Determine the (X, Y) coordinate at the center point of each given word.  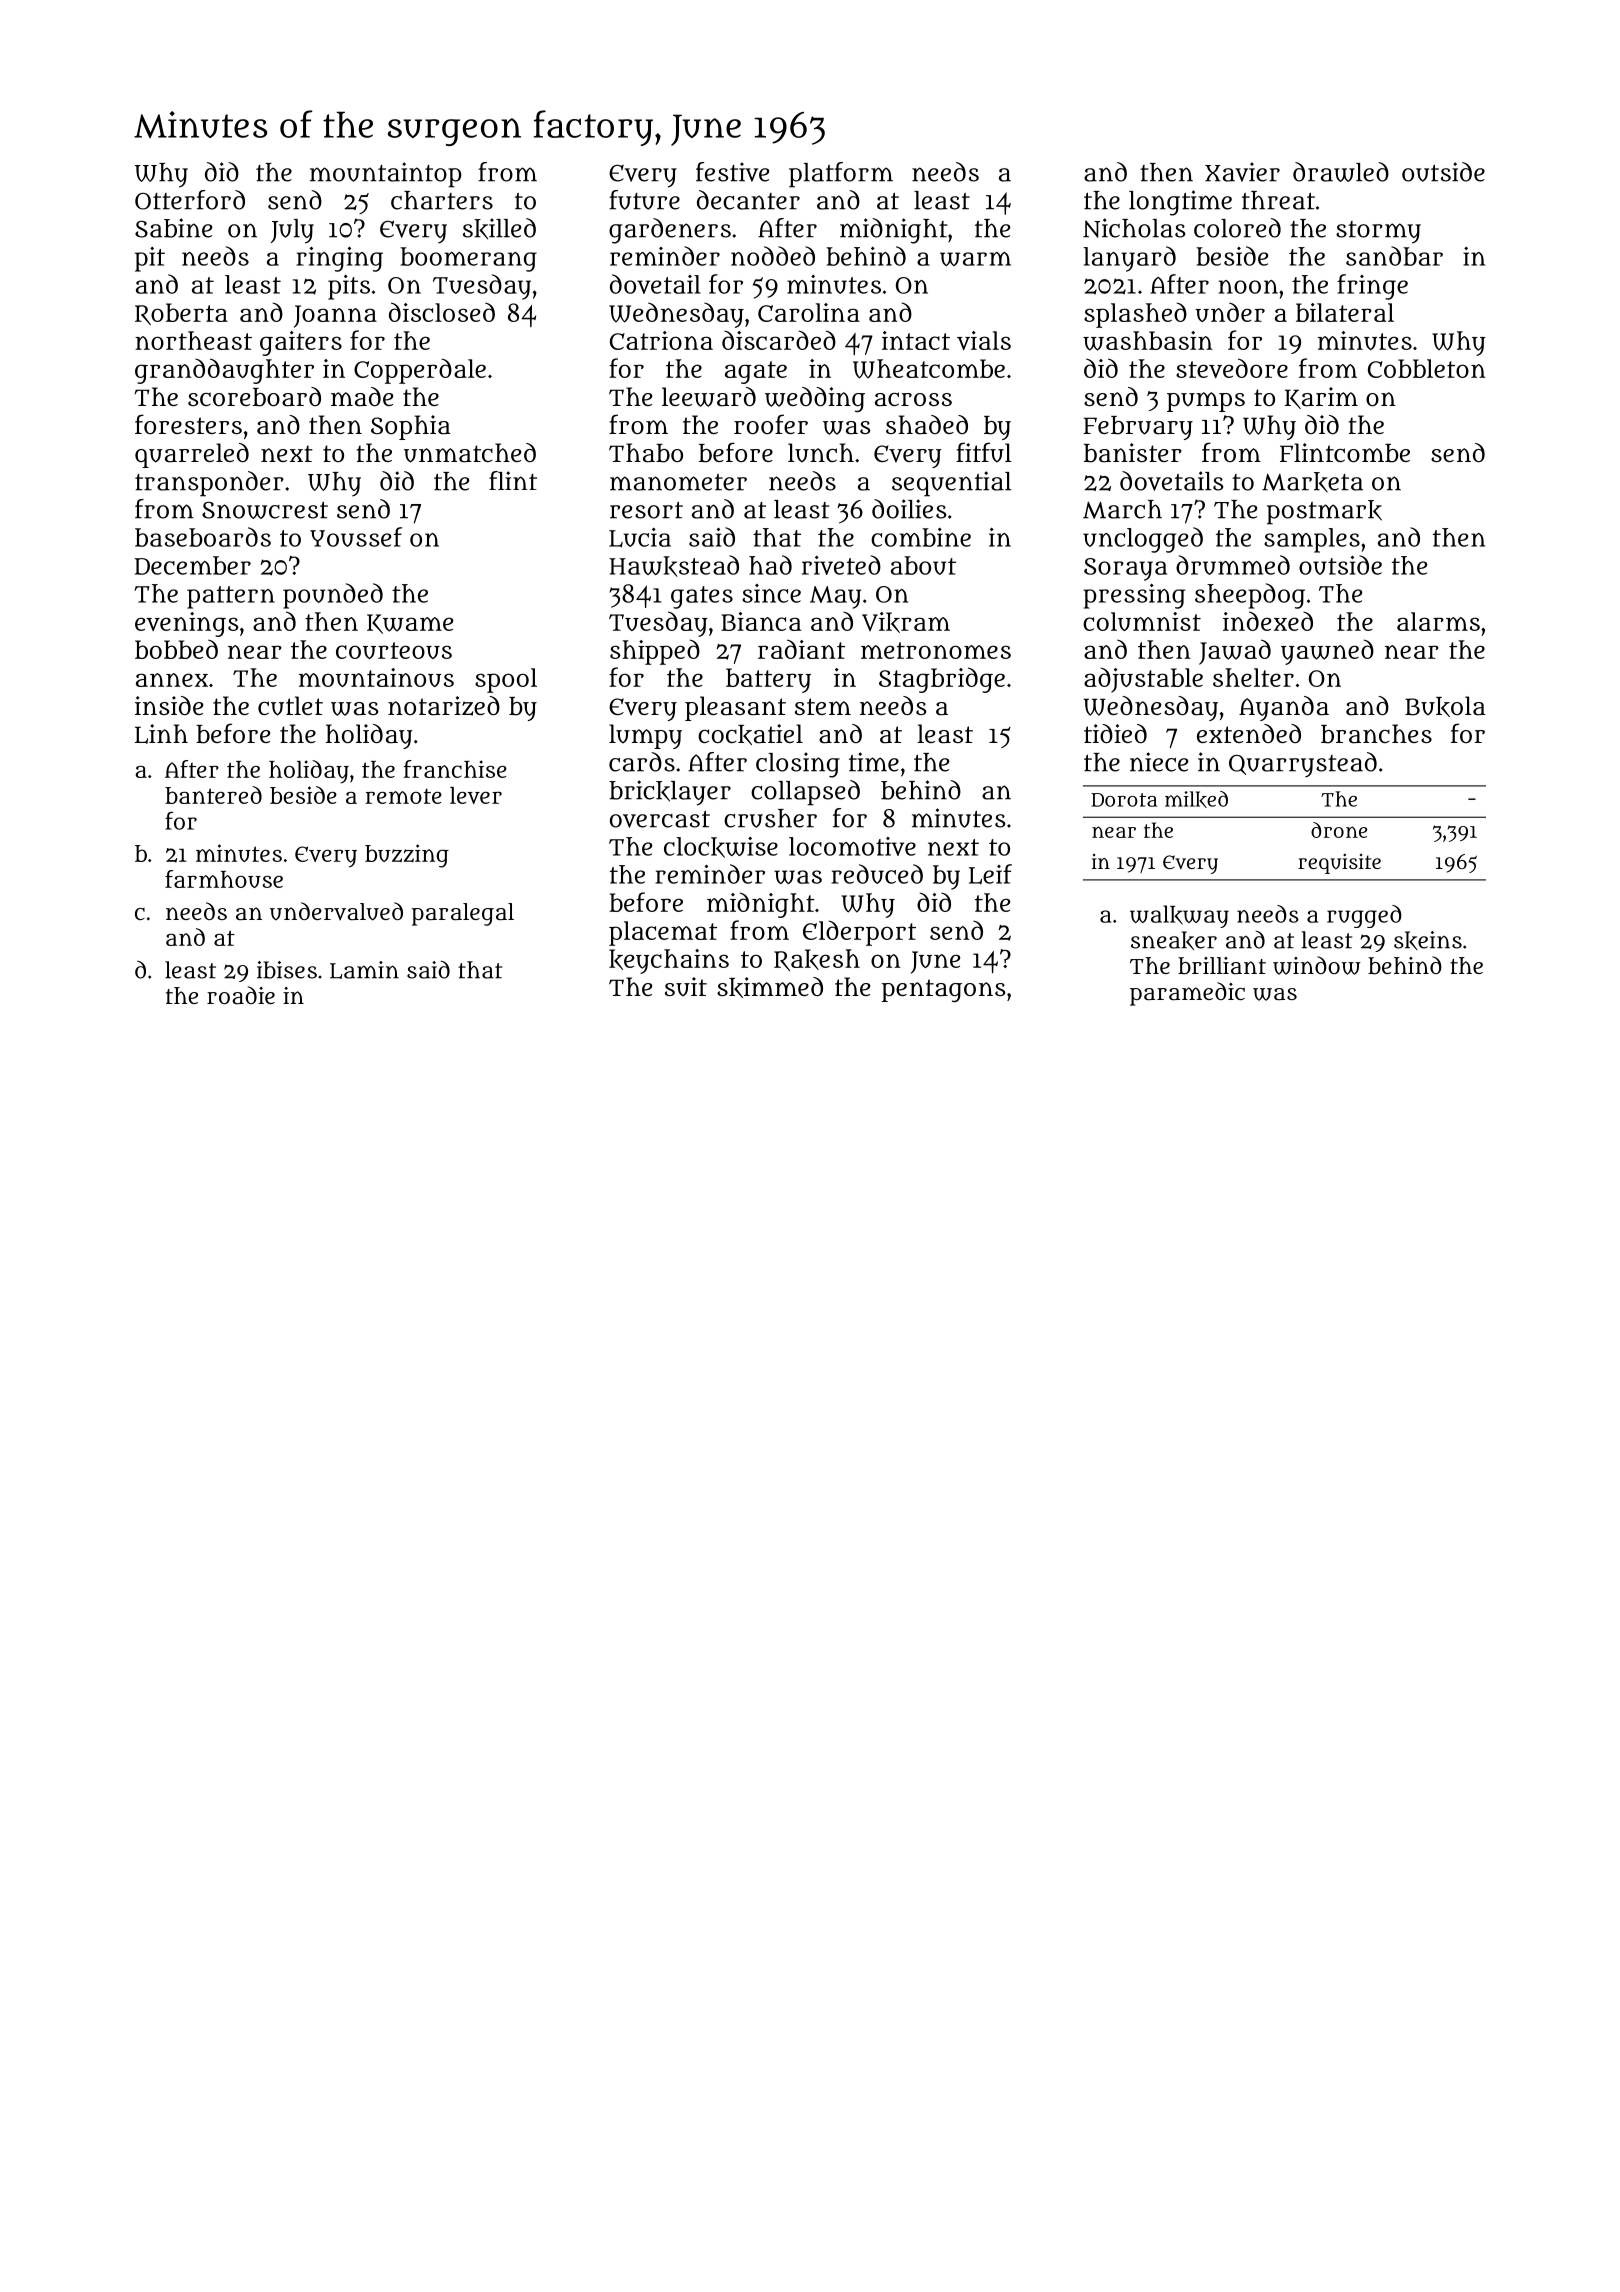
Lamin (364, 970)
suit (686, 986)
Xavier (1242, 172)
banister (1133, 453)
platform (841, 175)
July (292, 231)
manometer (678, 482)
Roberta (181, 314)
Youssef (356, 537)
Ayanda (1284, 708)
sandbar (1394, 256)
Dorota (1124, 800)
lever (476, 795)
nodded (773, 256)
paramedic (1187, 994)
